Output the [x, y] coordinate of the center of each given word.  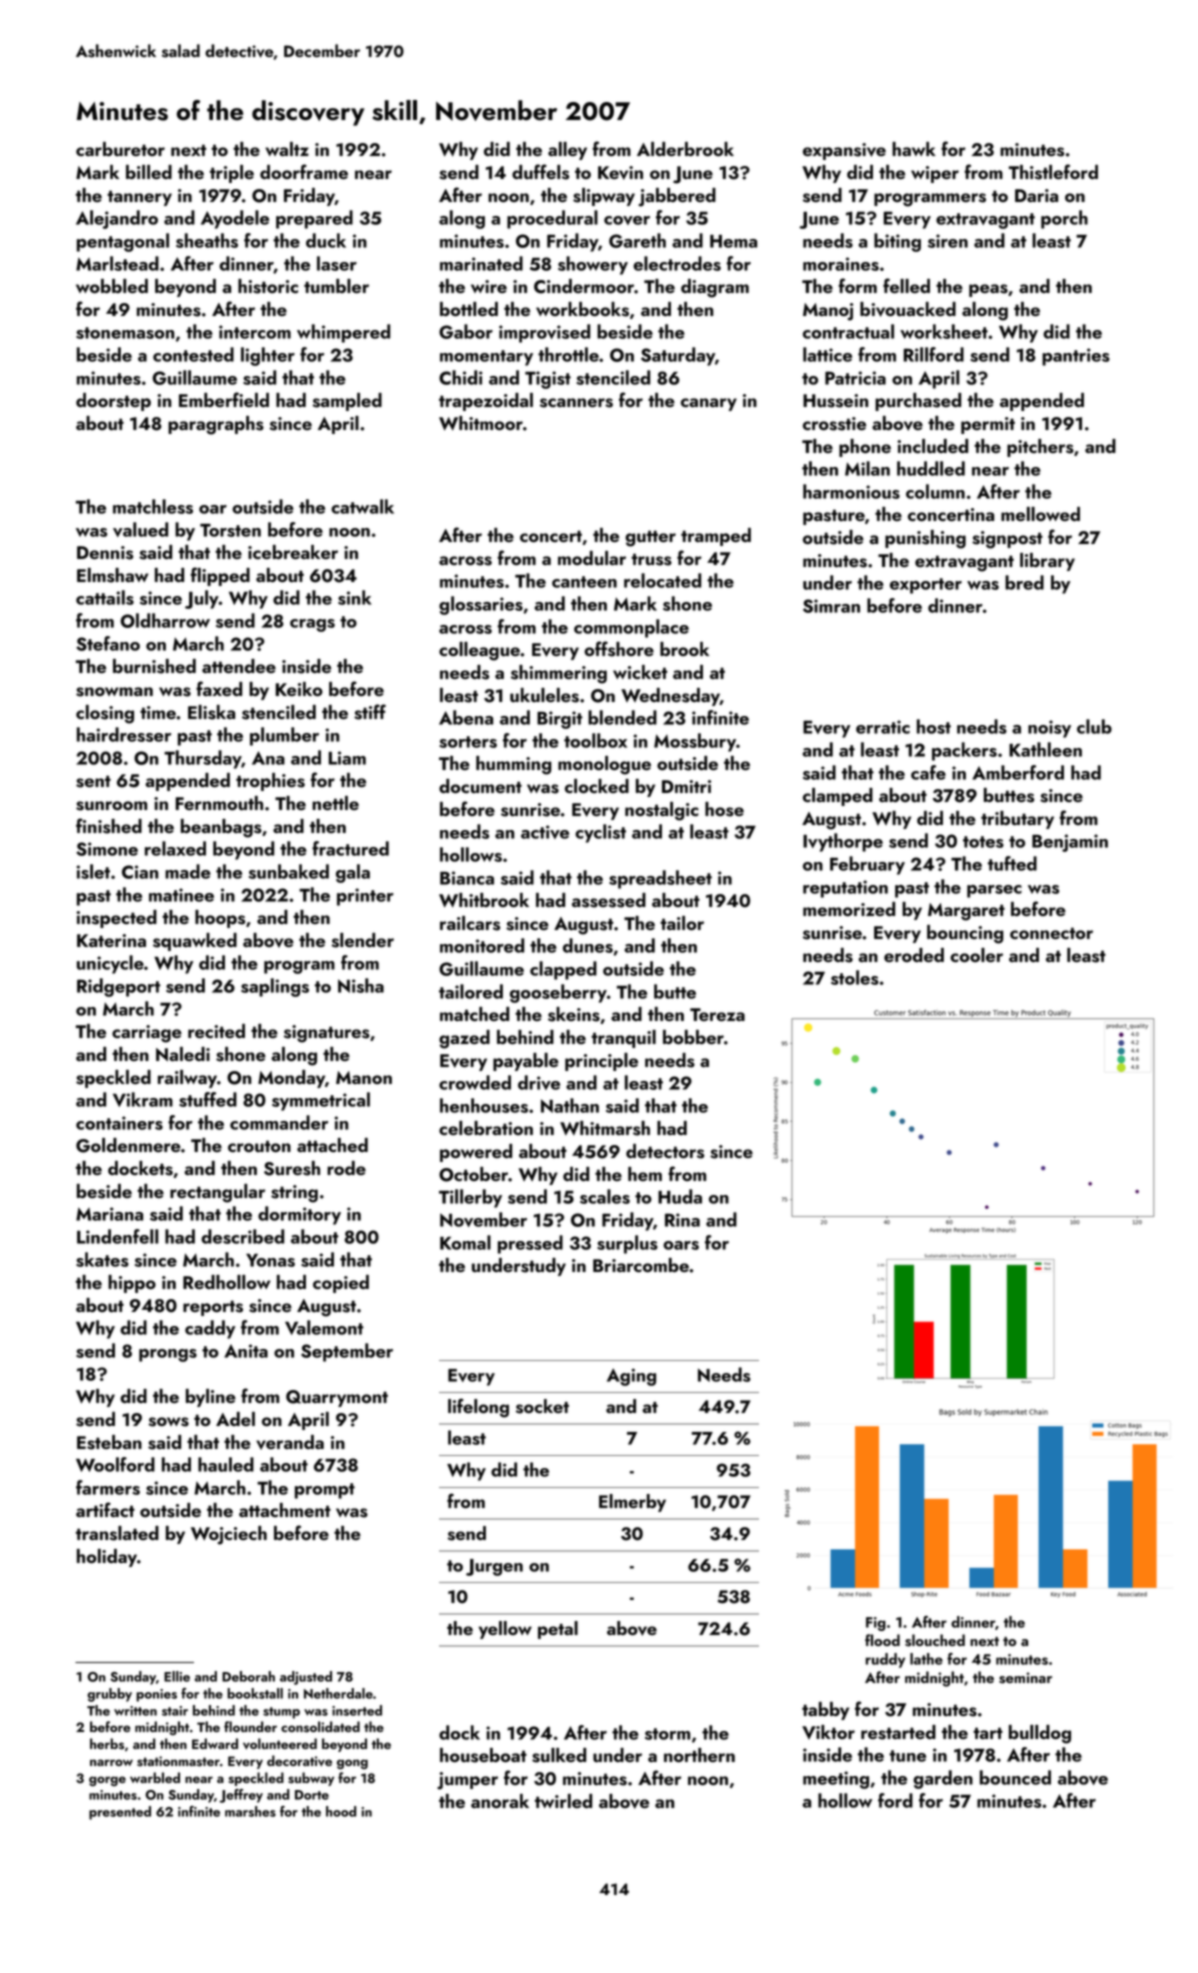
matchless [153, 506]
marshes [250, 1811]
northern [699, 1755]
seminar [1025, 1678]
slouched [935, 1640]
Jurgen [494, 1567]
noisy [1049, 729]
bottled [469, 309]
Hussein [835, 401]
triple [232, 174]
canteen [584, 582]
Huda [680, 1196]
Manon [364, 1077]
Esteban [109, 1442]
